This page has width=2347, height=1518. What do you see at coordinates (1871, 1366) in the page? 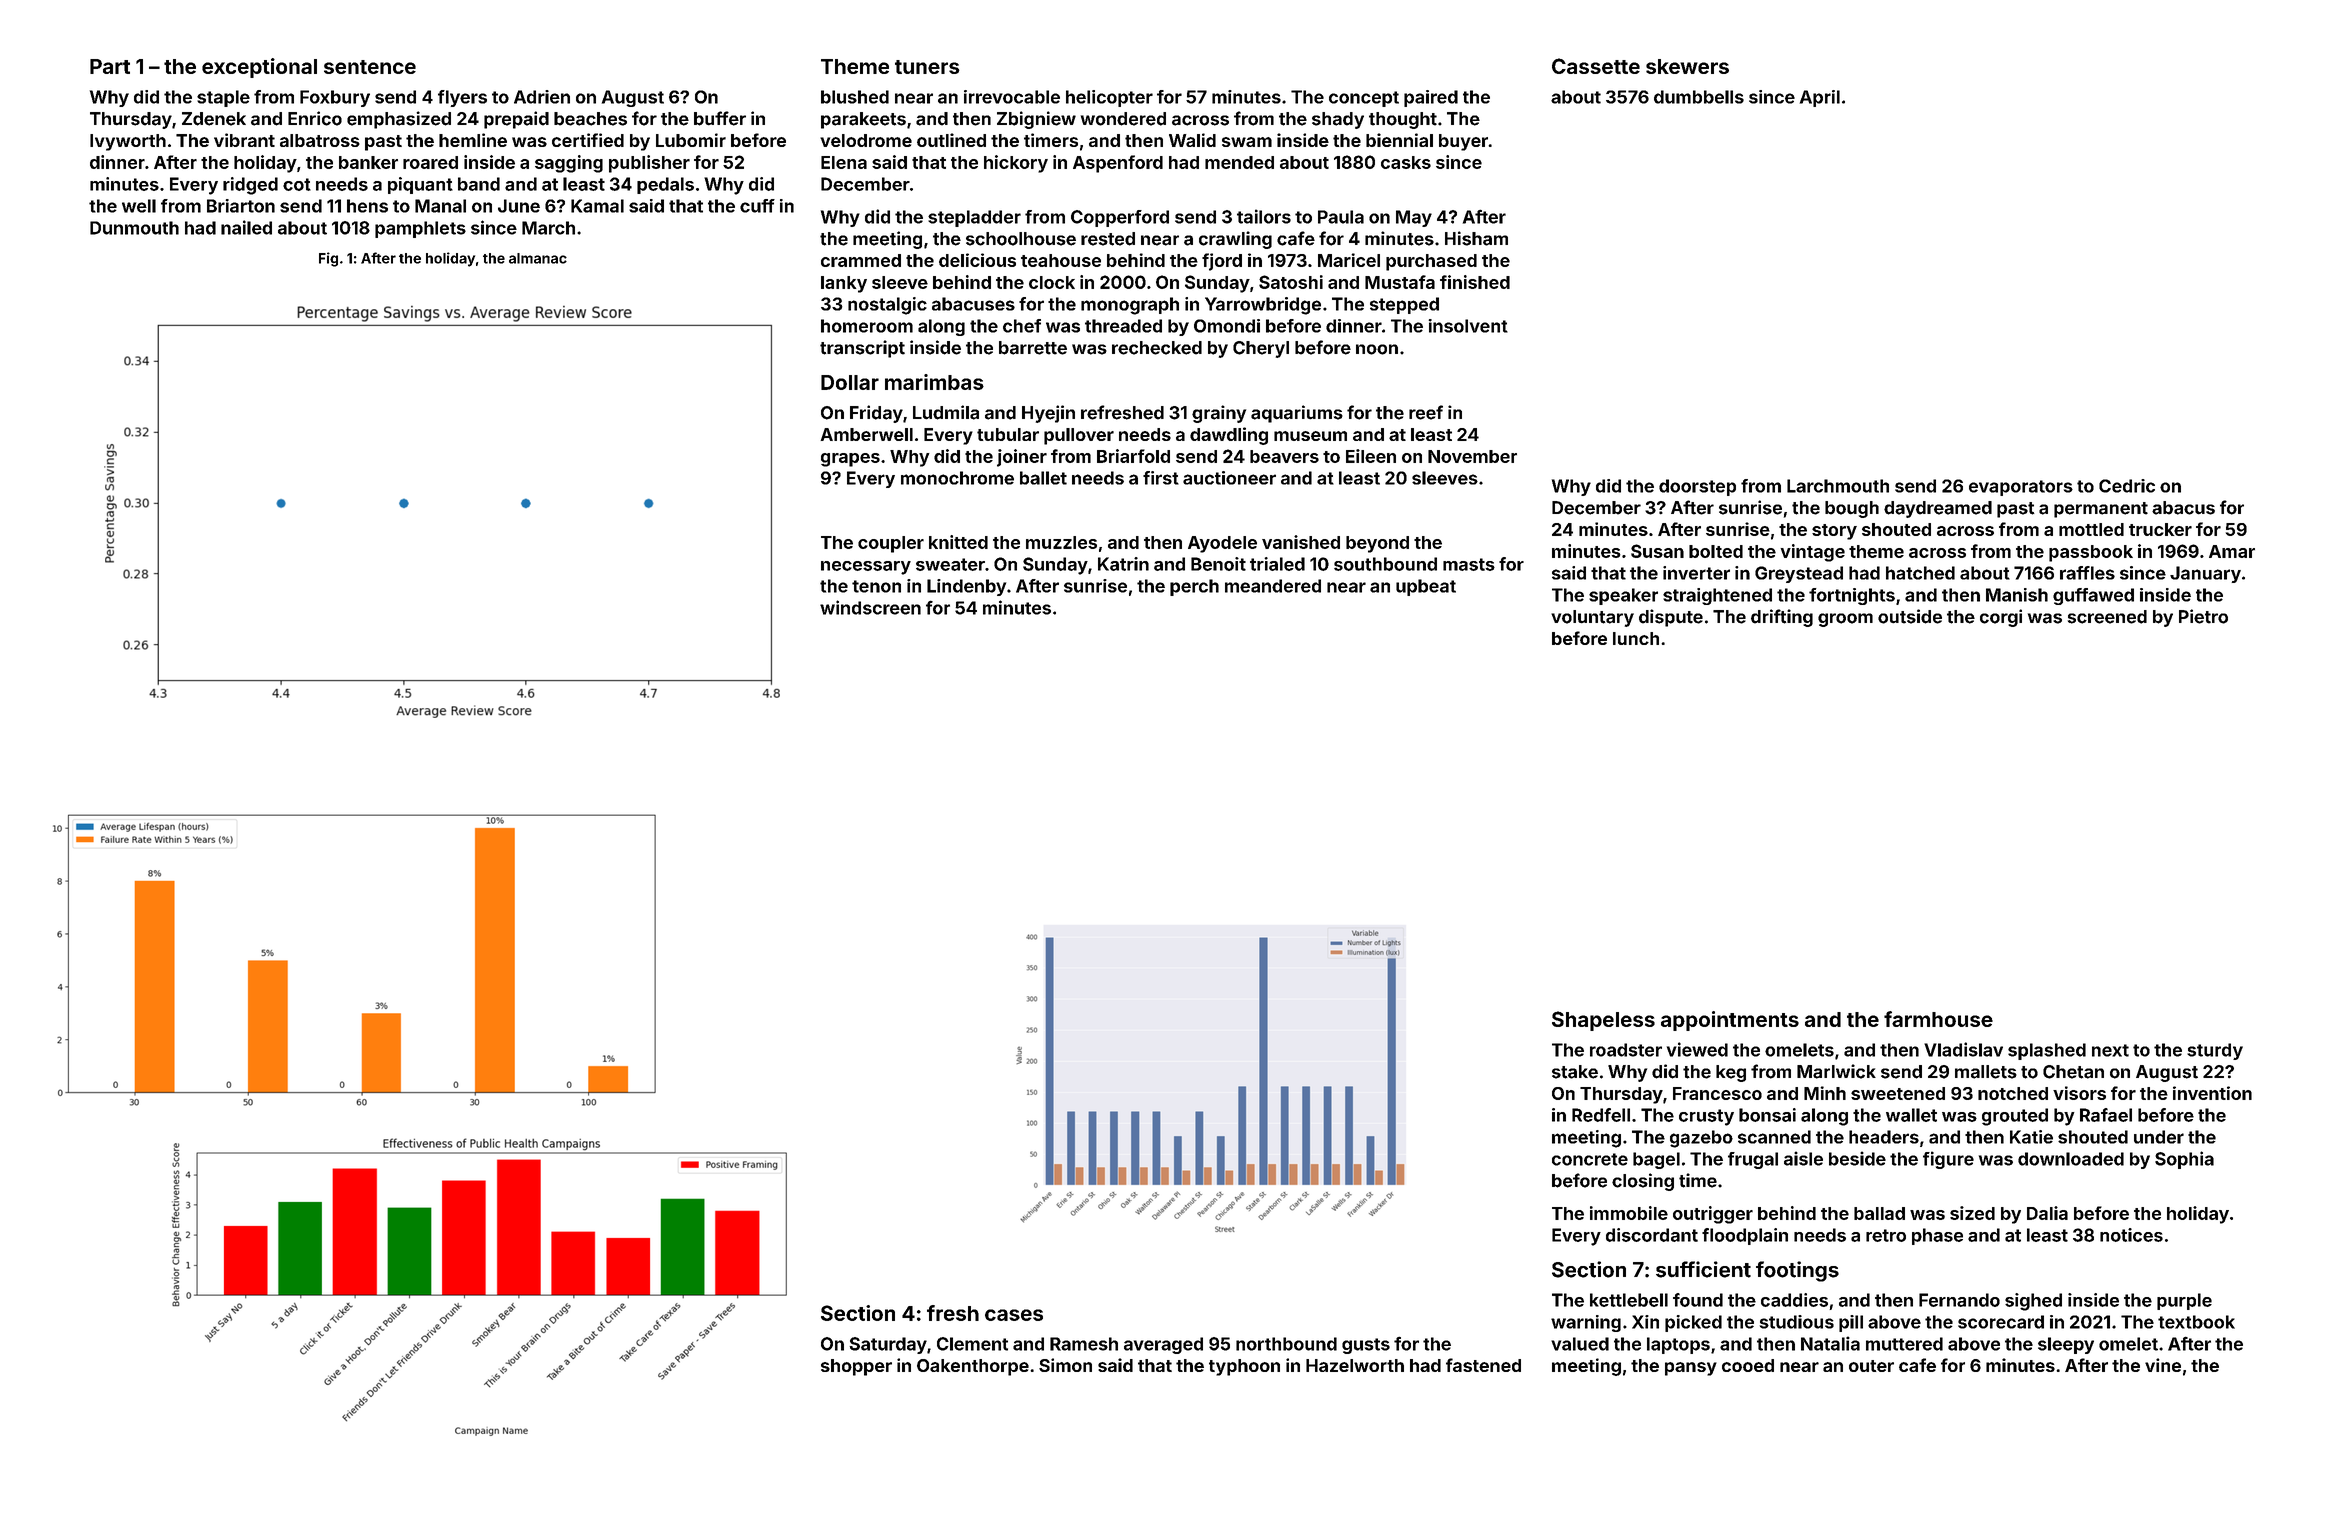
I see `outer` at bounding box center [1871, 1366].
